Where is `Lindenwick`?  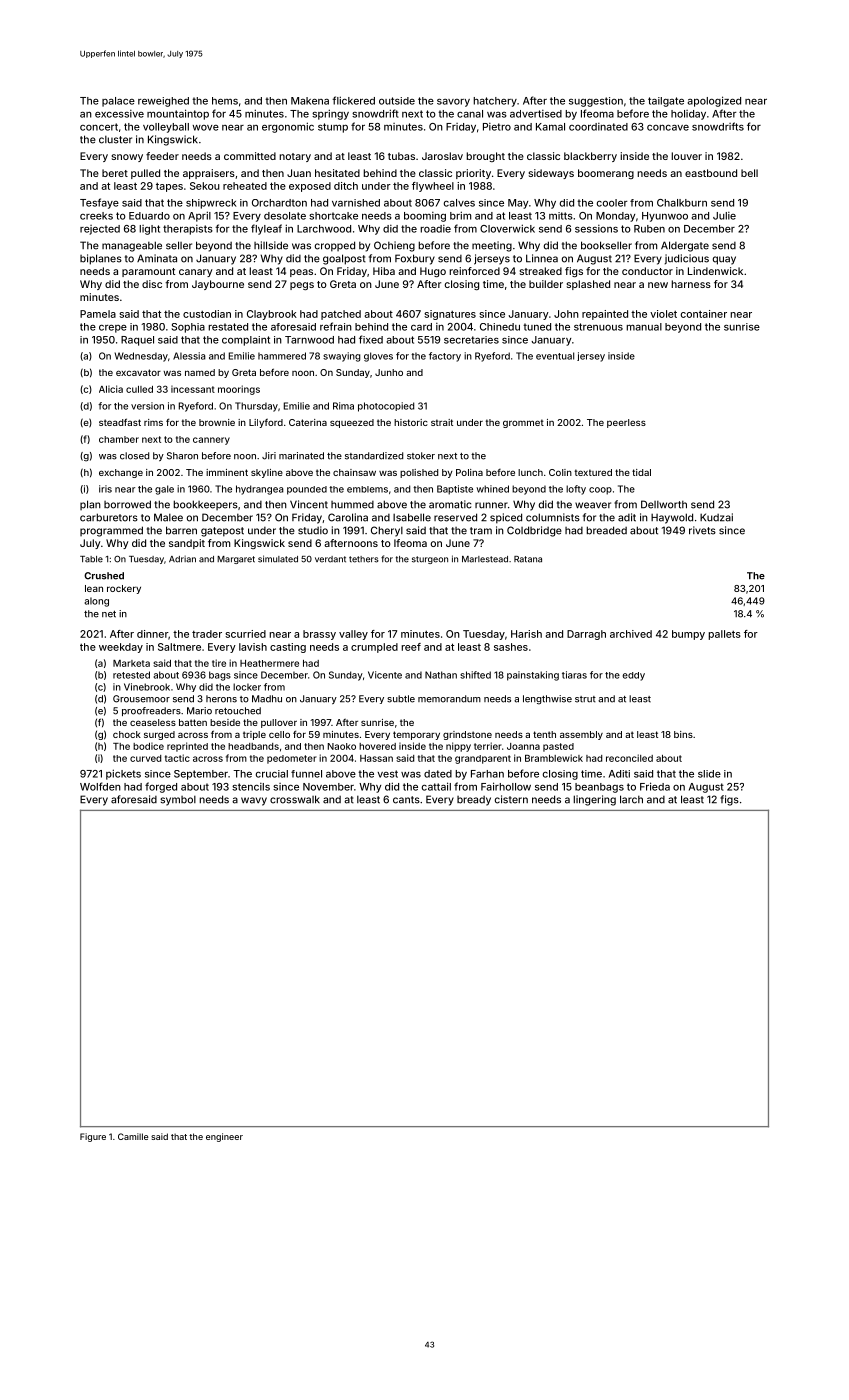
Lindenwick is located at coordinates (715, 271).
